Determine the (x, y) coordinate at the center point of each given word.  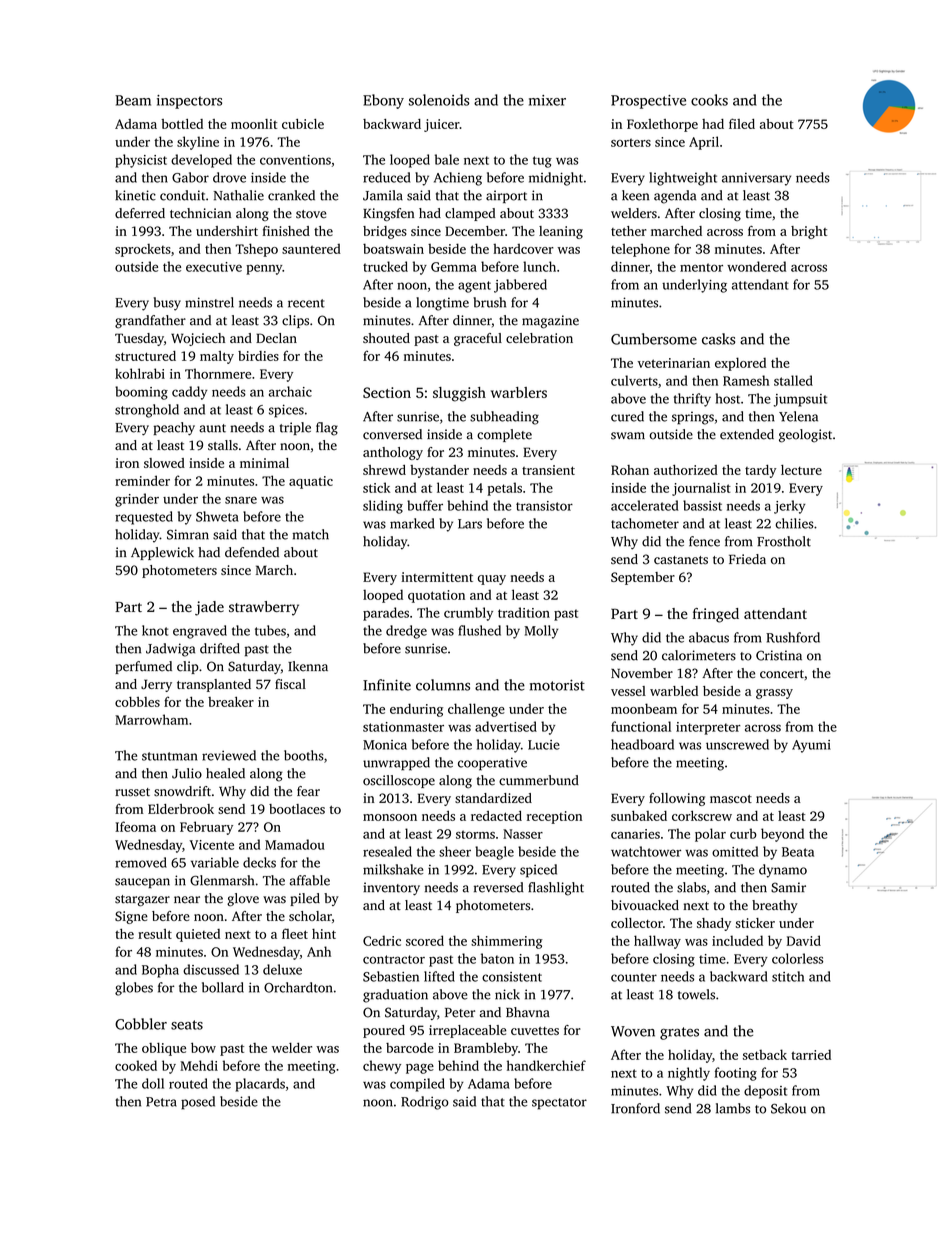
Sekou (788, 1108)
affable (310, 880)
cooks (709, 100)
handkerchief (546, 1065)
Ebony (383, 101)
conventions (295, 160)
